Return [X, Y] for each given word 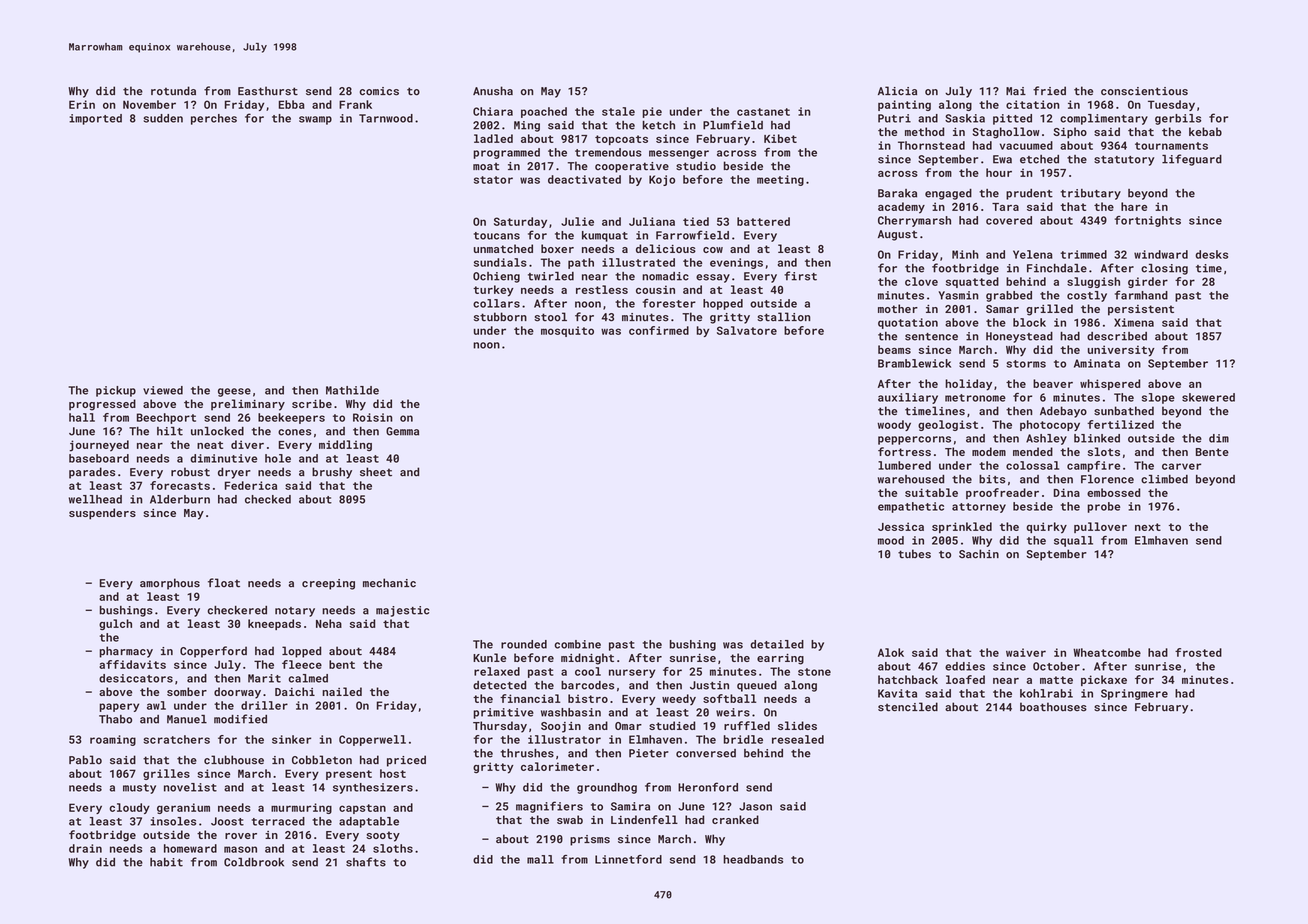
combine [577, 644]
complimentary [1104, 119]
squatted [972, 282]
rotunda [173, 91]
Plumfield [733, 125]
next [1148, 527]
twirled [551, 276]
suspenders [102, 514]
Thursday [500, 727]
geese [234, 392]
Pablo [85, 760]
